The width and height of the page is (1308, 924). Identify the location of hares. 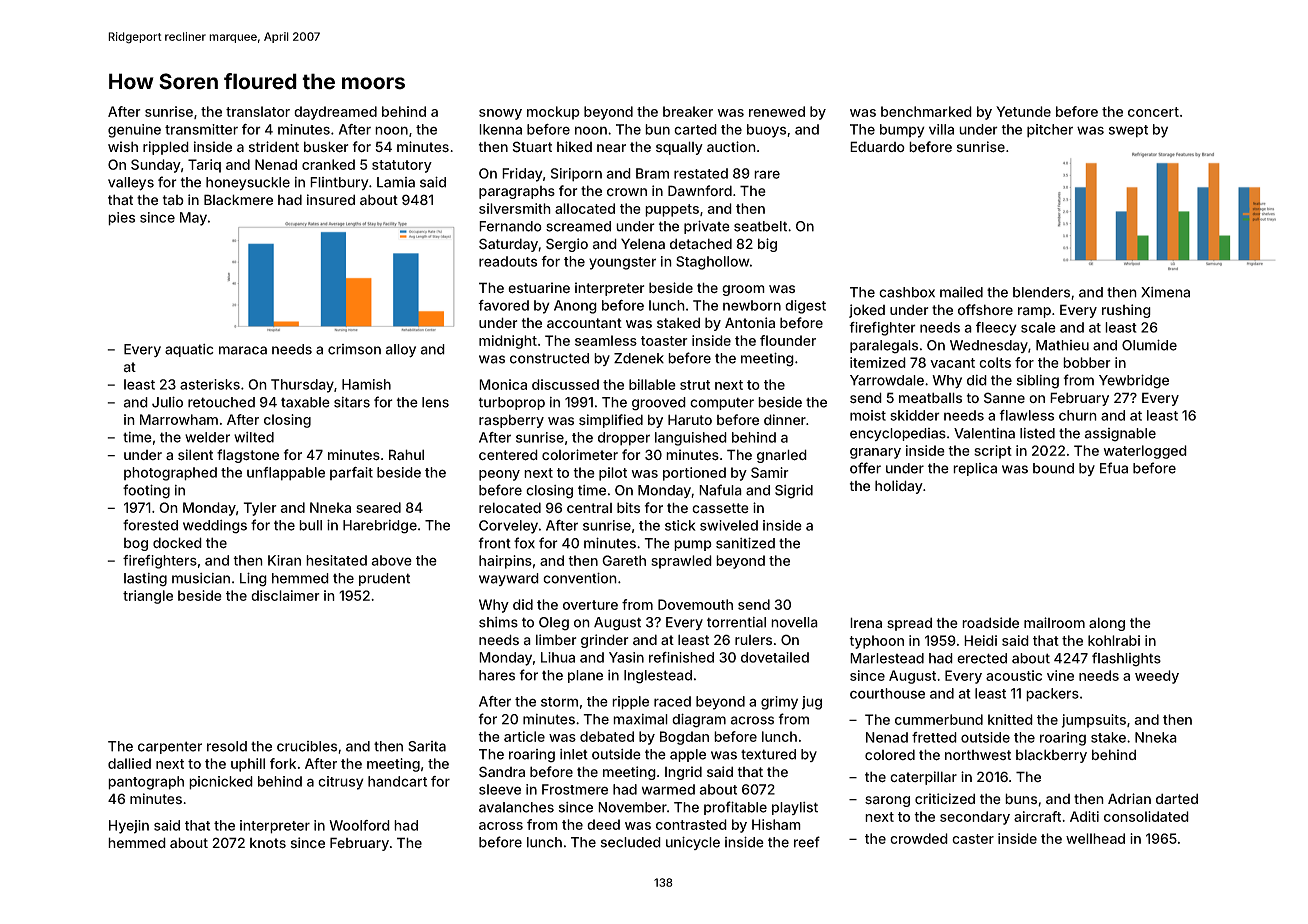
(497, 675).
